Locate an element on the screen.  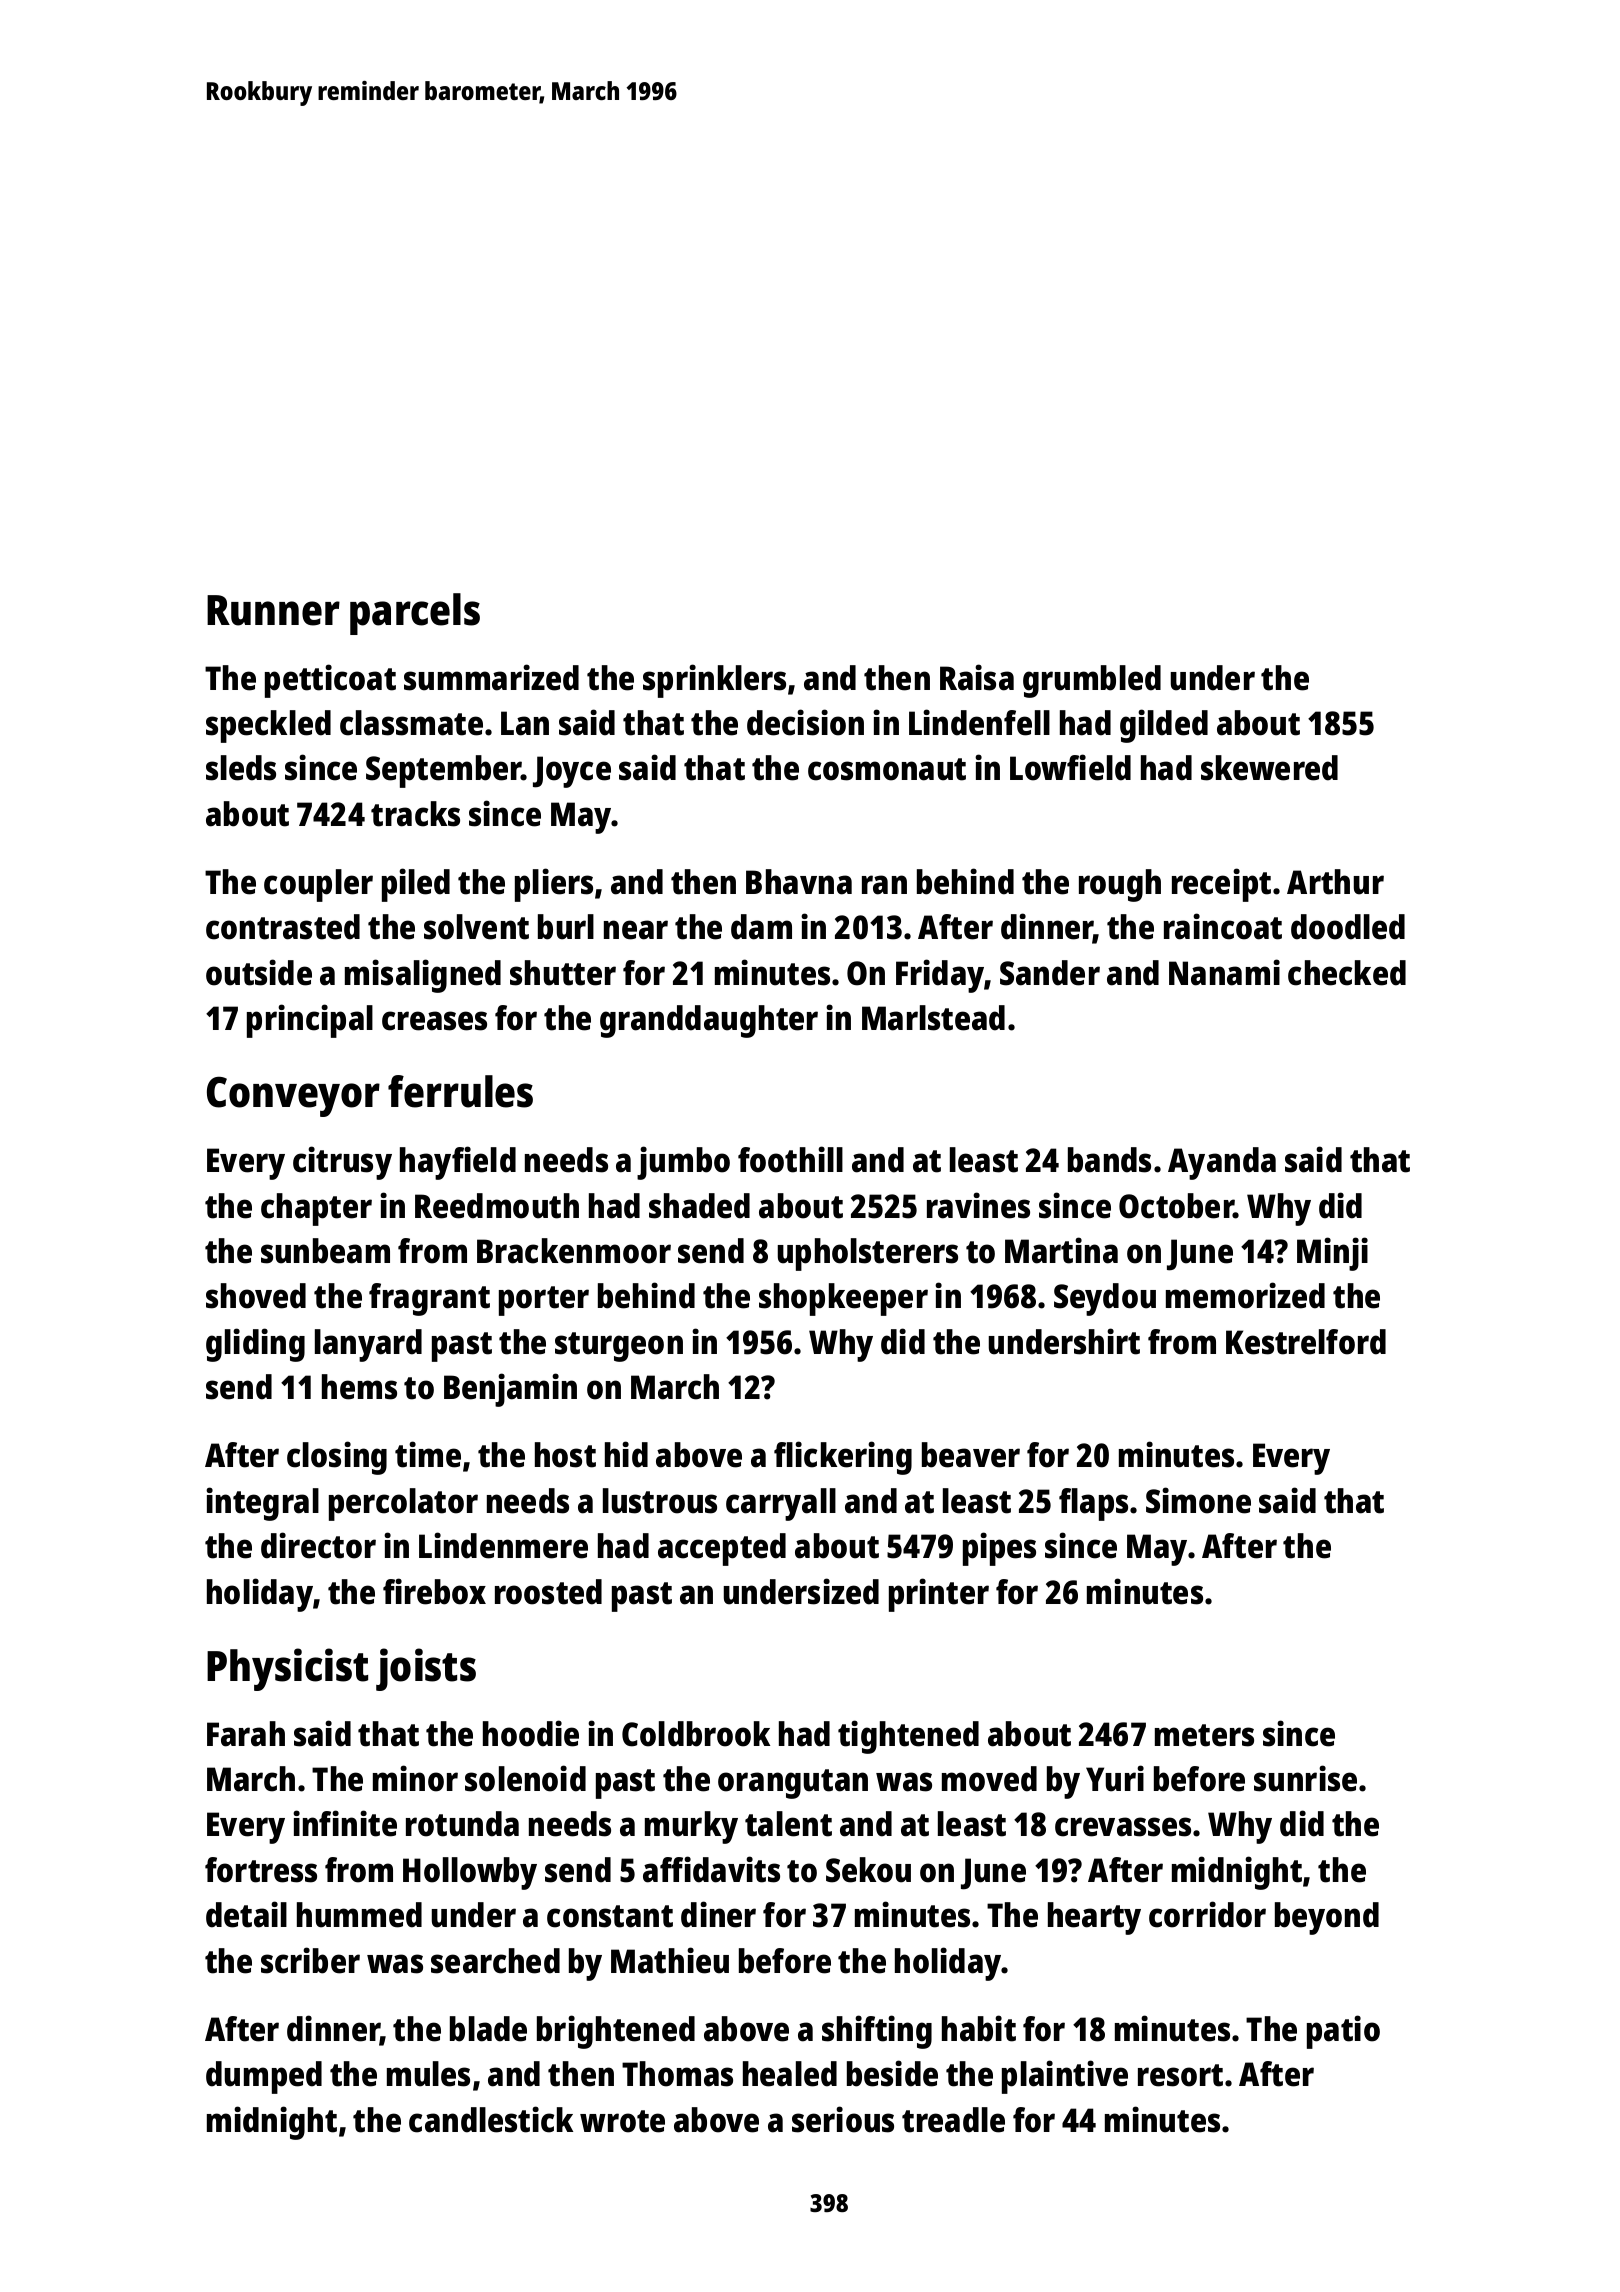
granddaughter is located at coordinates (709, 1021).
